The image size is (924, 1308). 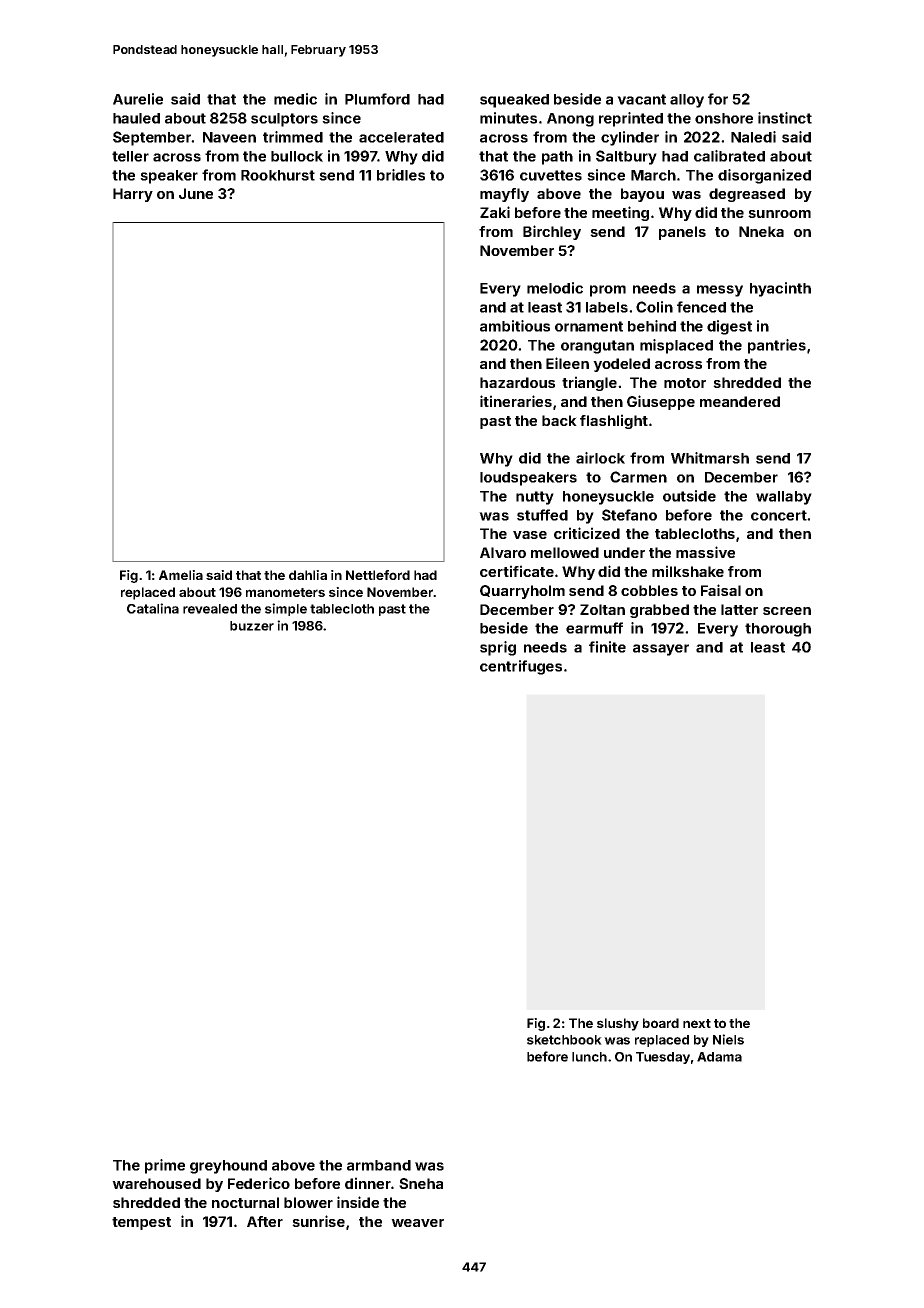 What do you see at coordinates (564, 1040) in the document?
I see `sketchbook` at bounding box center [564, 1040].
